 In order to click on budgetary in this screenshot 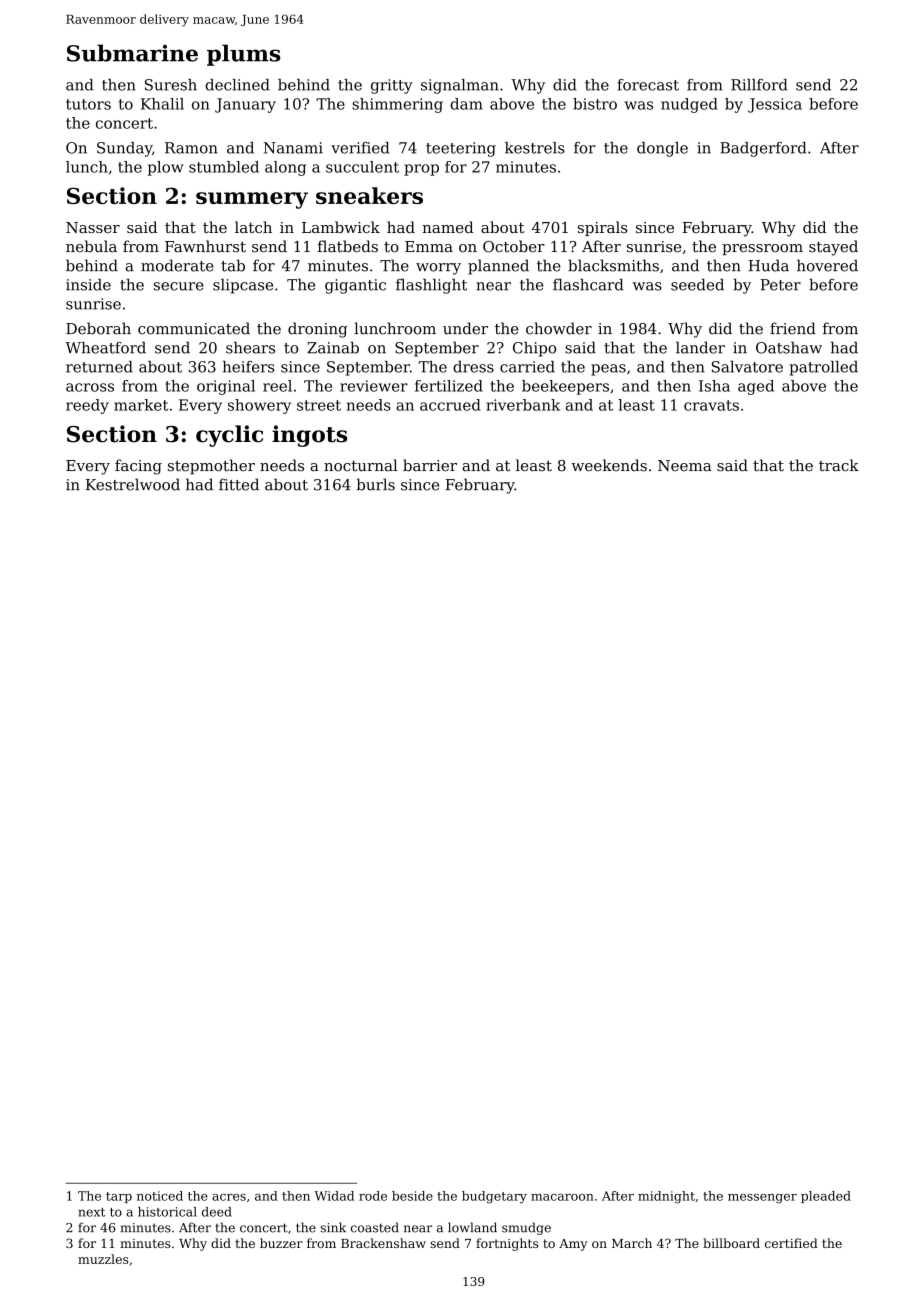, I will do `click(494, 1197)`.
